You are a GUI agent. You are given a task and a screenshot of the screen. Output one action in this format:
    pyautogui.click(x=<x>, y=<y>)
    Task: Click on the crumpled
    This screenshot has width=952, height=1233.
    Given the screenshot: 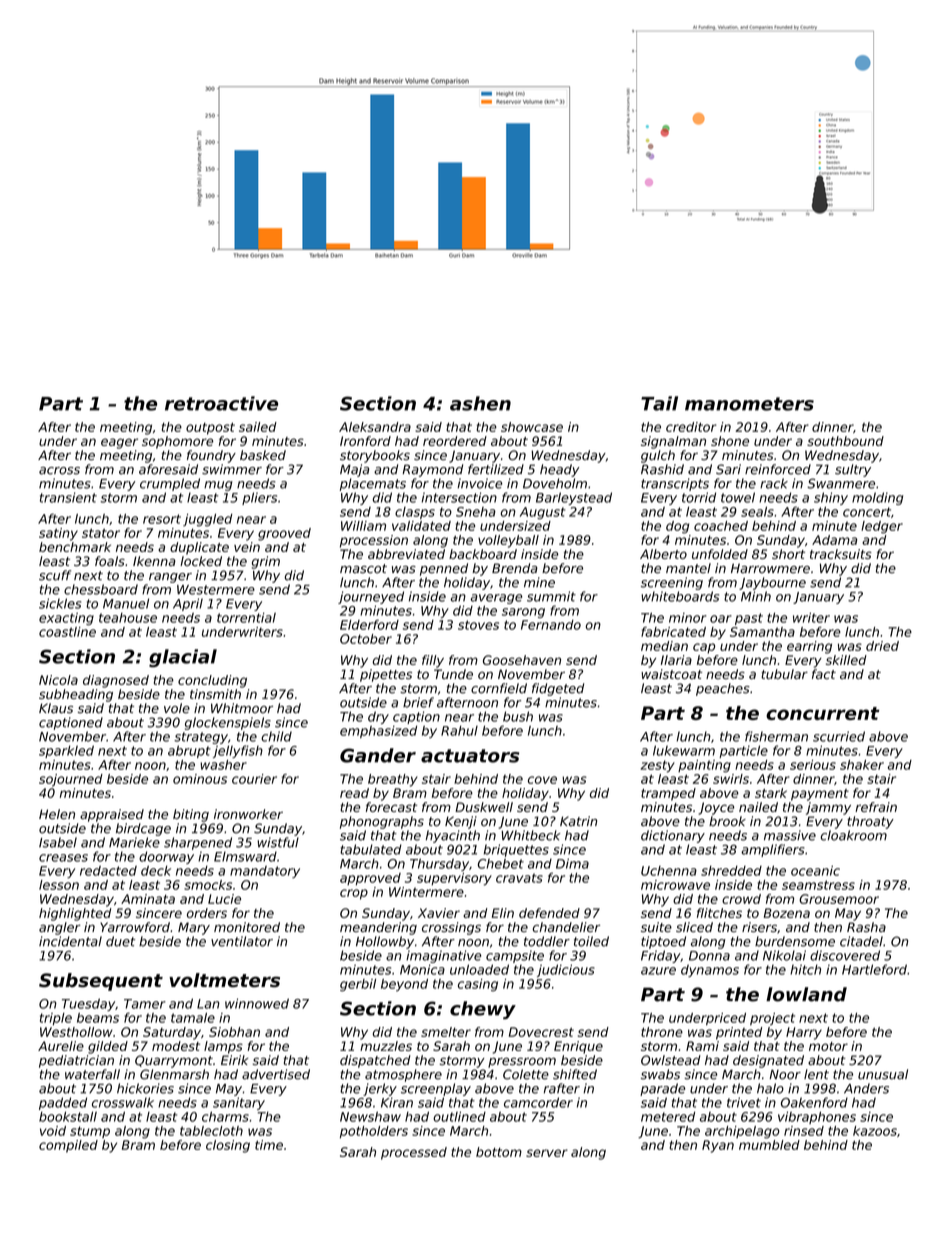 What is the action you would take?
    pyautogui.click(x=170, y=484)
